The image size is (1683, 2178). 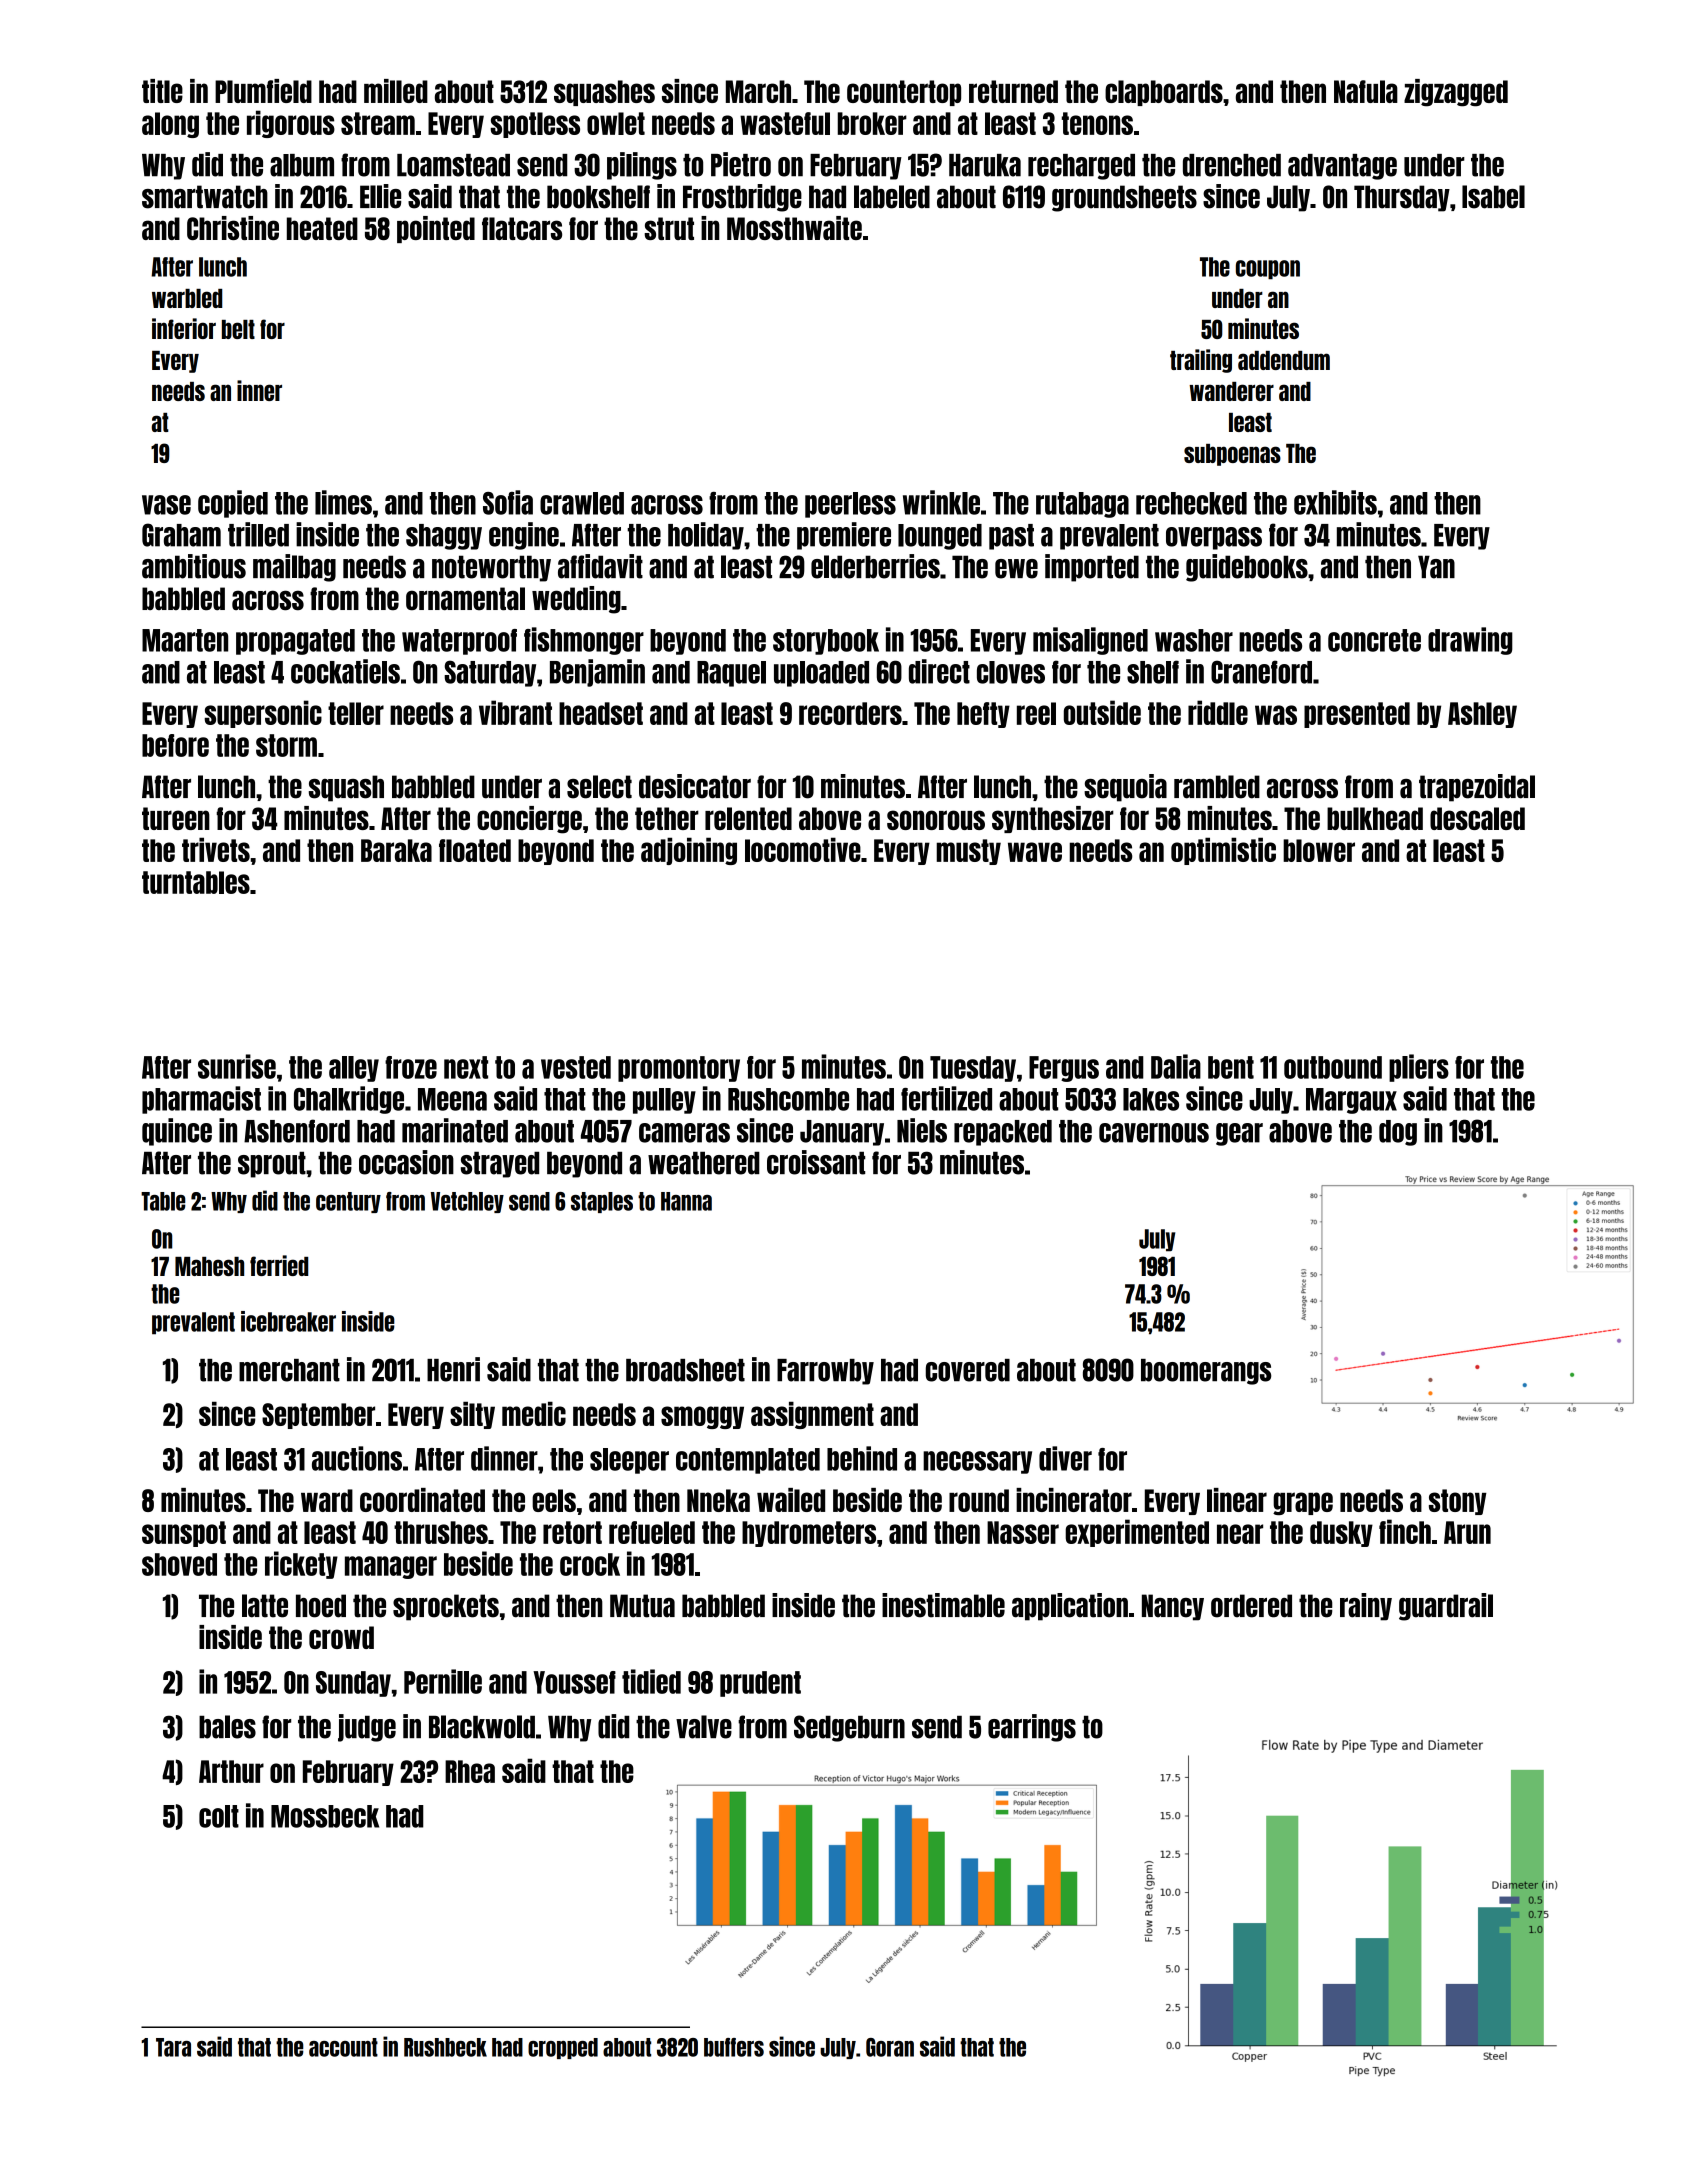 I want to click on relented, so click(x=748, y=818).
